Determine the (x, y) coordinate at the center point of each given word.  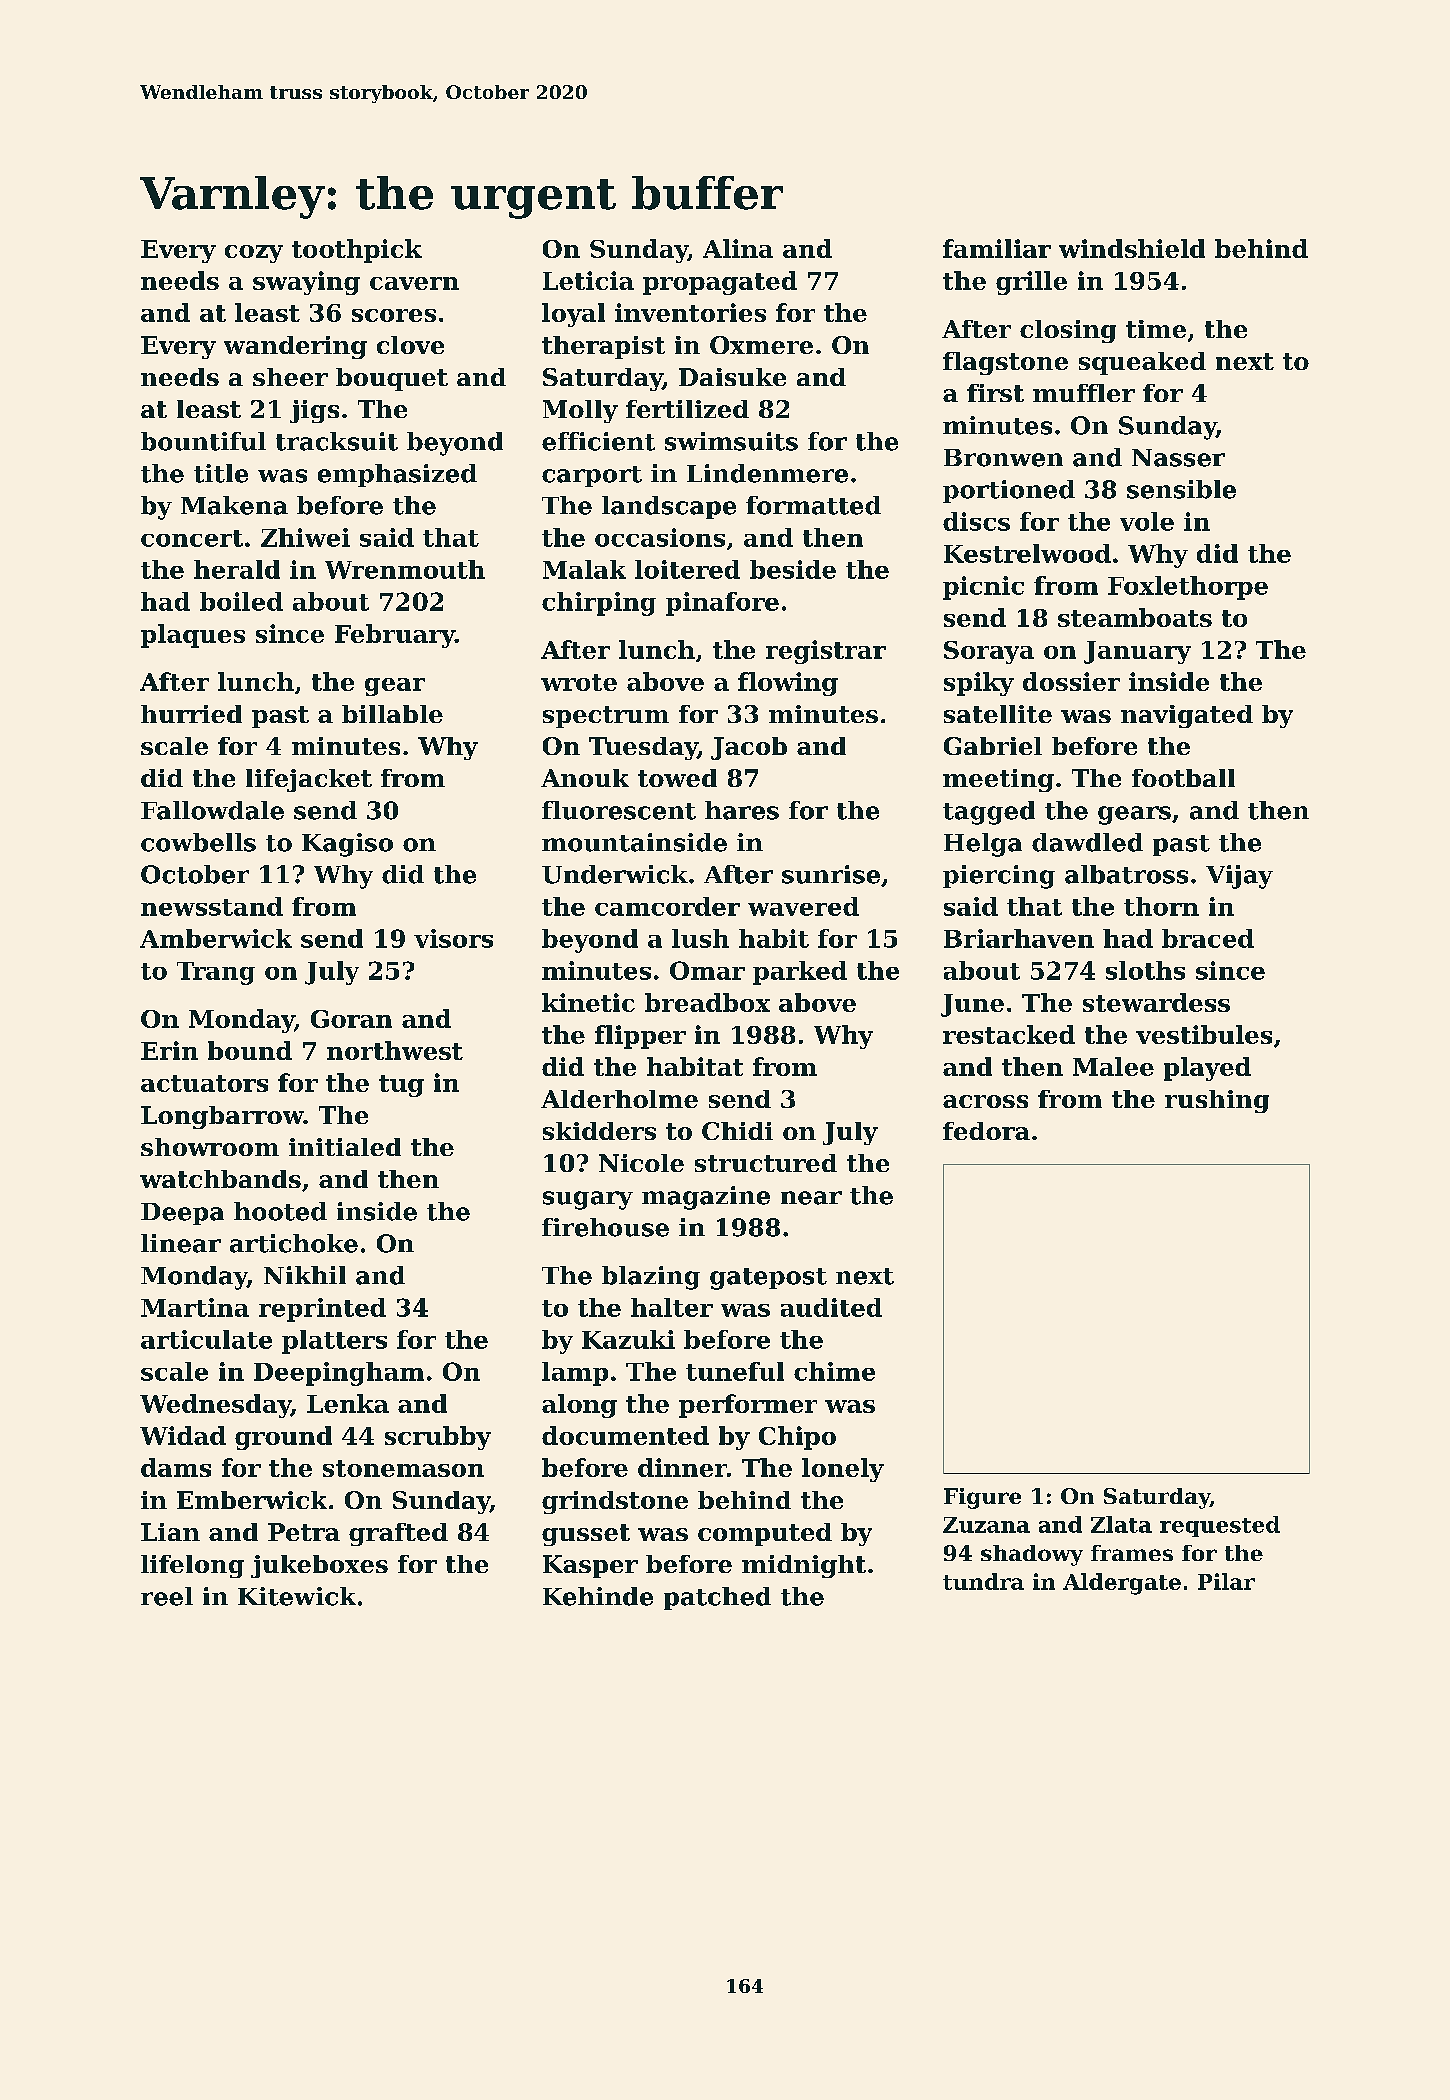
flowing (788, 684)
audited (831, 1307)
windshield (1132, 248)
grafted (398, 1534)
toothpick (357, 251)
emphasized (397, 475)
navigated (1187, 716)
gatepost (768, 1279)
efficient (598, 441)
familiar (997, 248)
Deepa (182, 1214)
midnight (804, 1566)
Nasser (1178, 458)
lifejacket (309, 780)
